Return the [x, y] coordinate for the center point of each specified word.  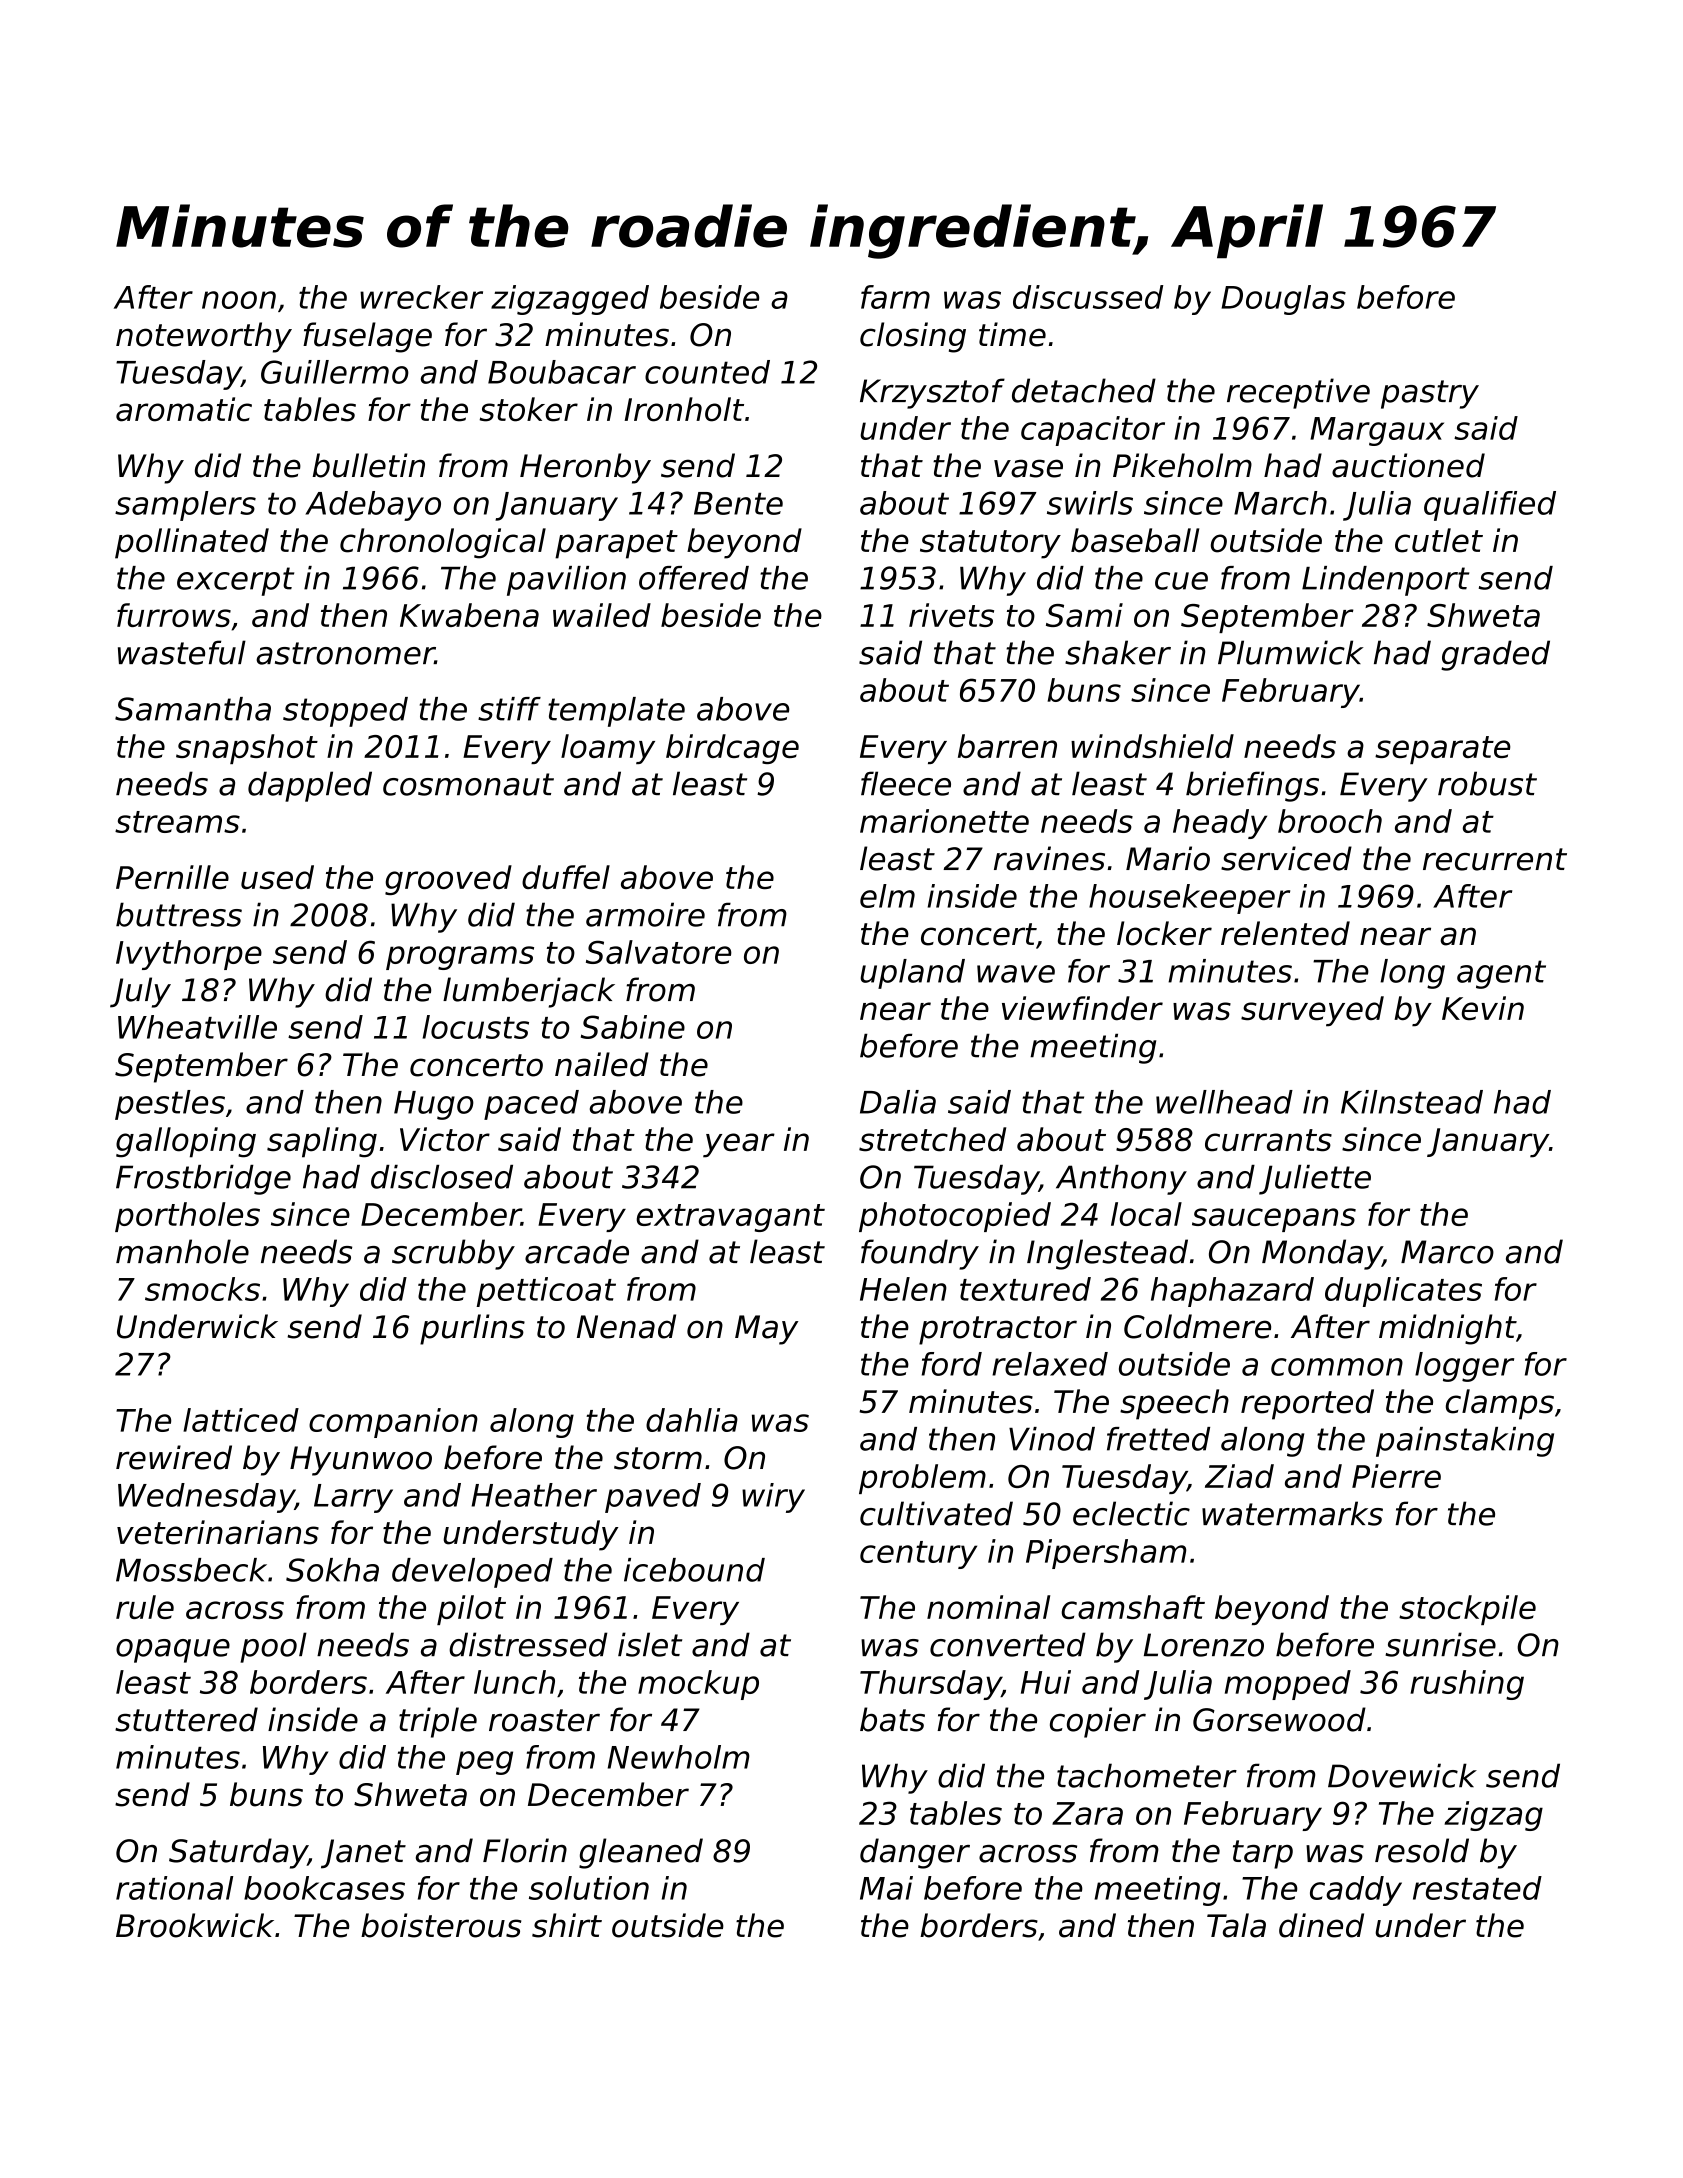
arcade [577, 1251]
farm [895, 297]
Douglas [1283, 300]
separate [1443, 750]
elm [887, 896]
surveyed [1312, 1011]
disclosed [442, 1177]
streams [177, 822]
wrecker [421, 297]
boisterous [441, 1925]
